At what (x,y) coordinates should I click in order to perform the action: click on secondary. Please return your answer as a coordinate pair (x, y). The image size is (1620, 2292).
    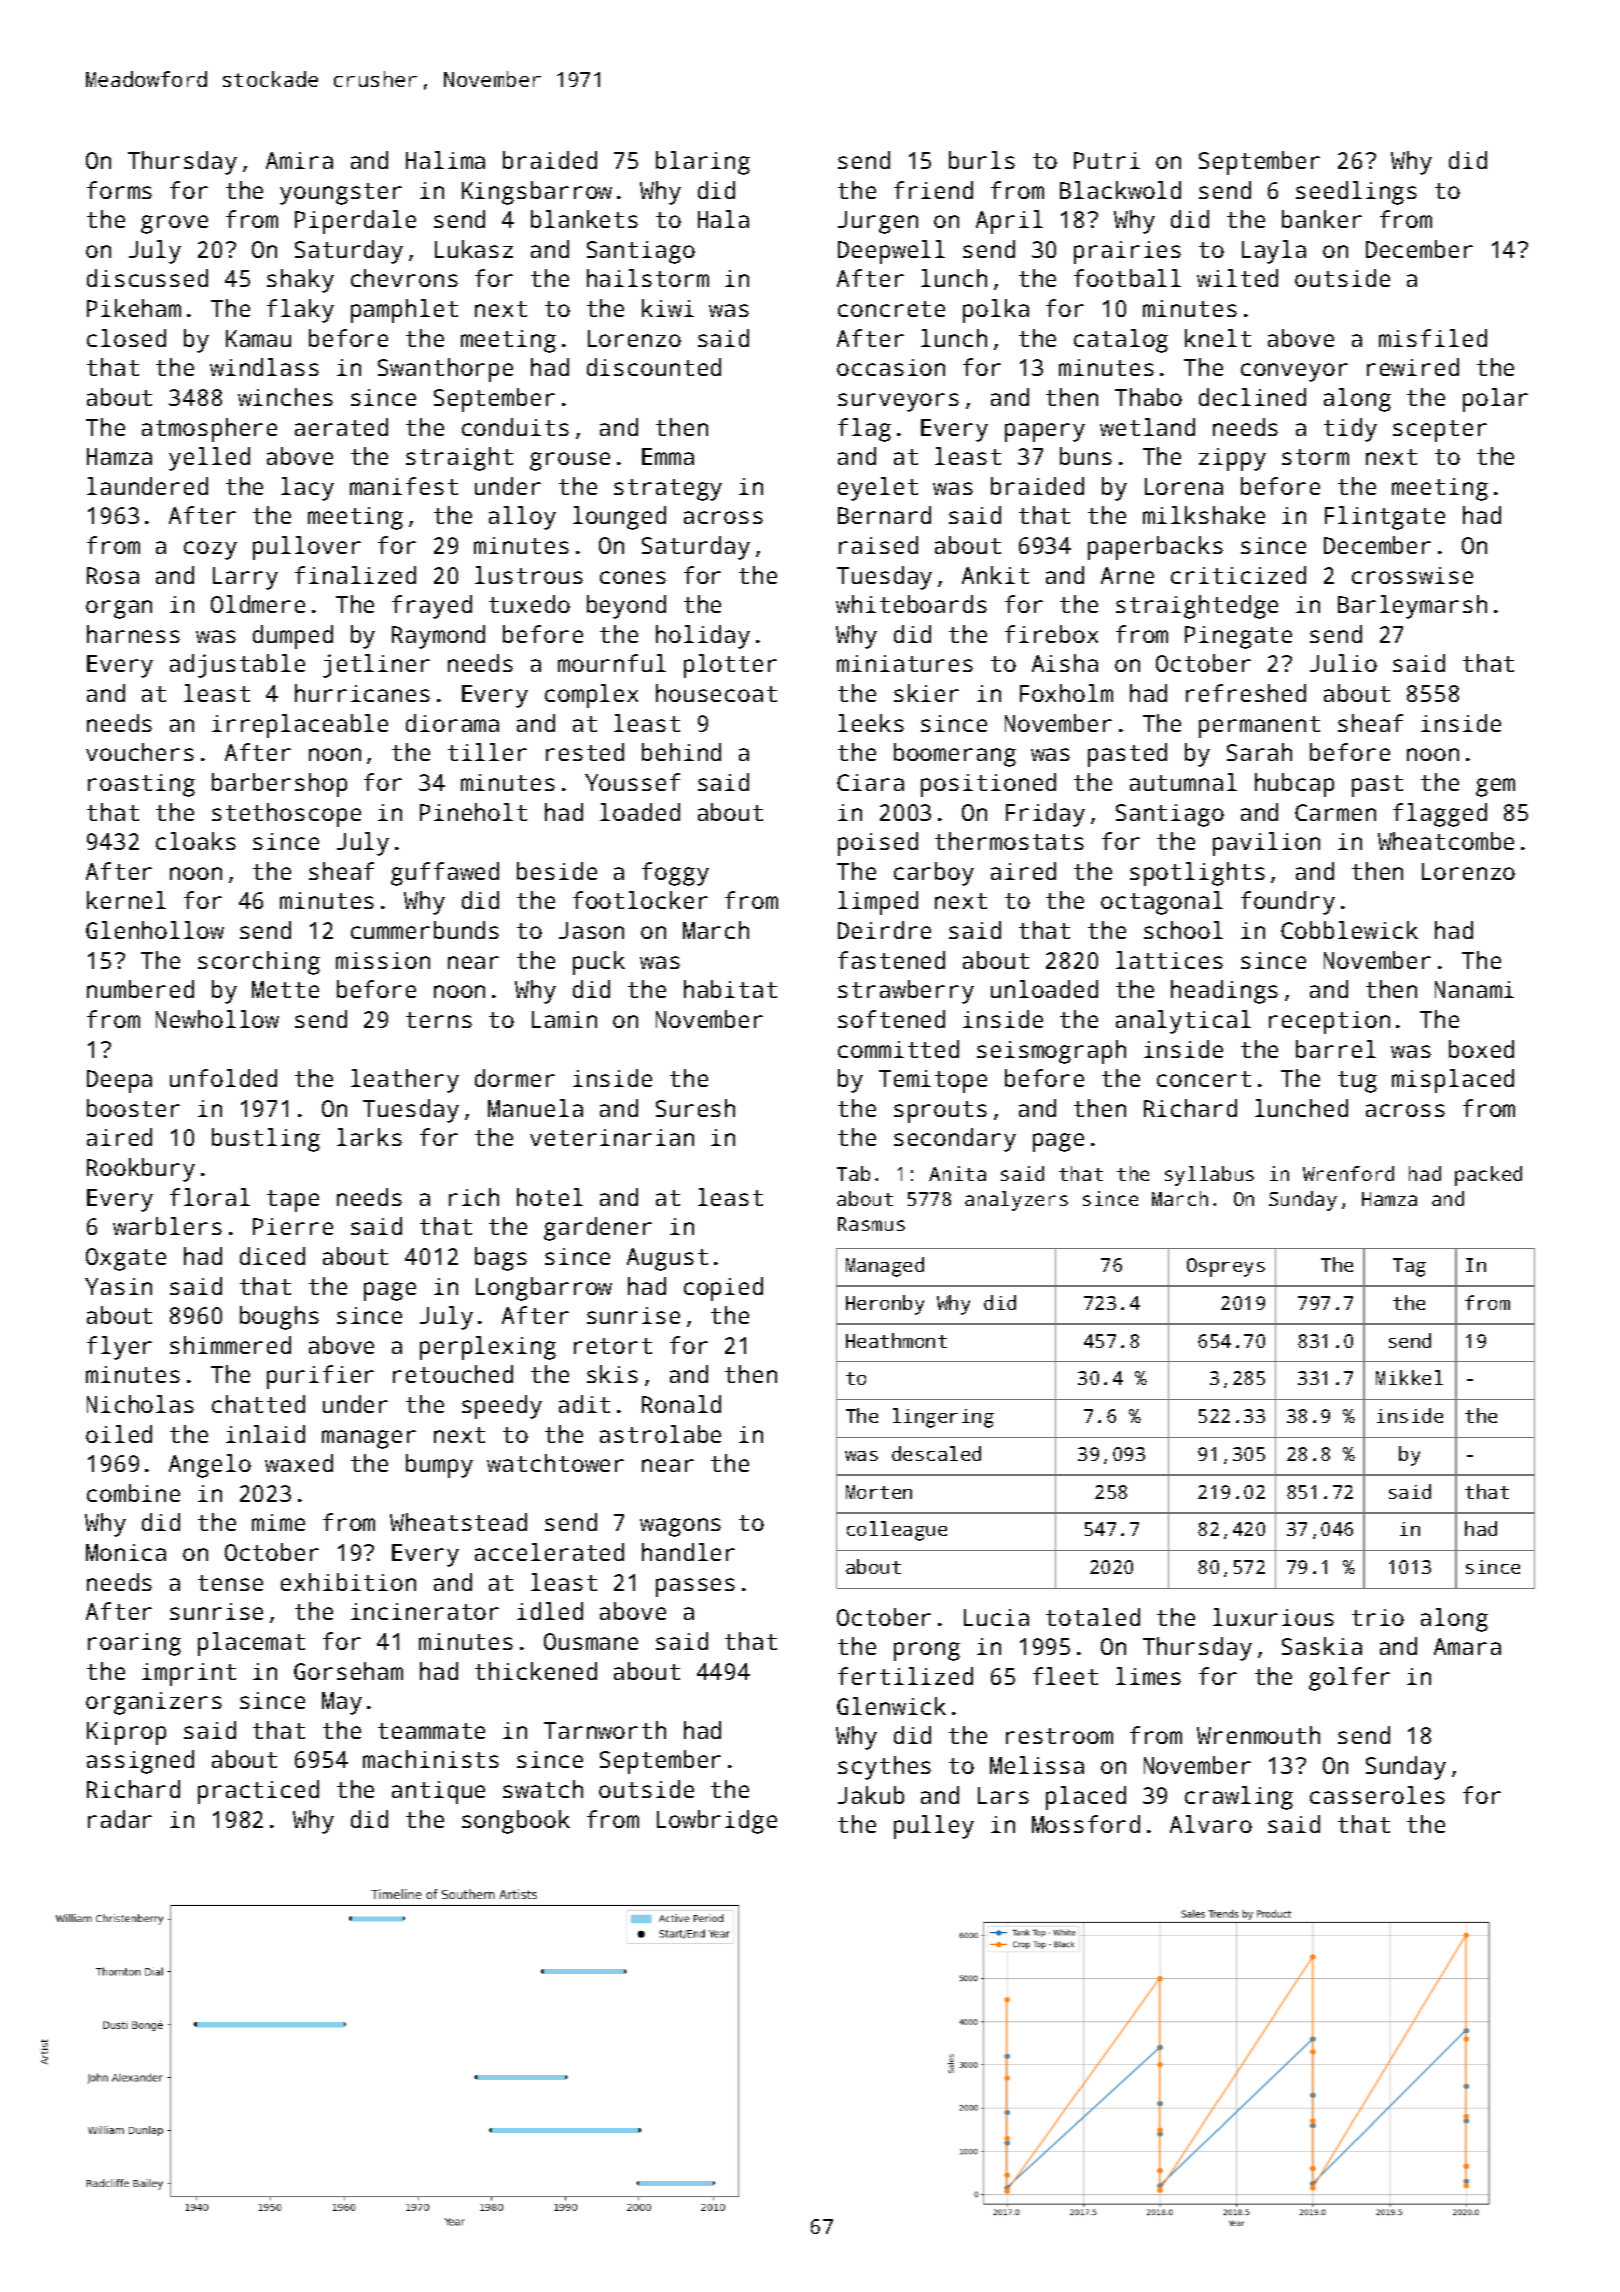
    Looking at the image, I should click on (955, 1140).
